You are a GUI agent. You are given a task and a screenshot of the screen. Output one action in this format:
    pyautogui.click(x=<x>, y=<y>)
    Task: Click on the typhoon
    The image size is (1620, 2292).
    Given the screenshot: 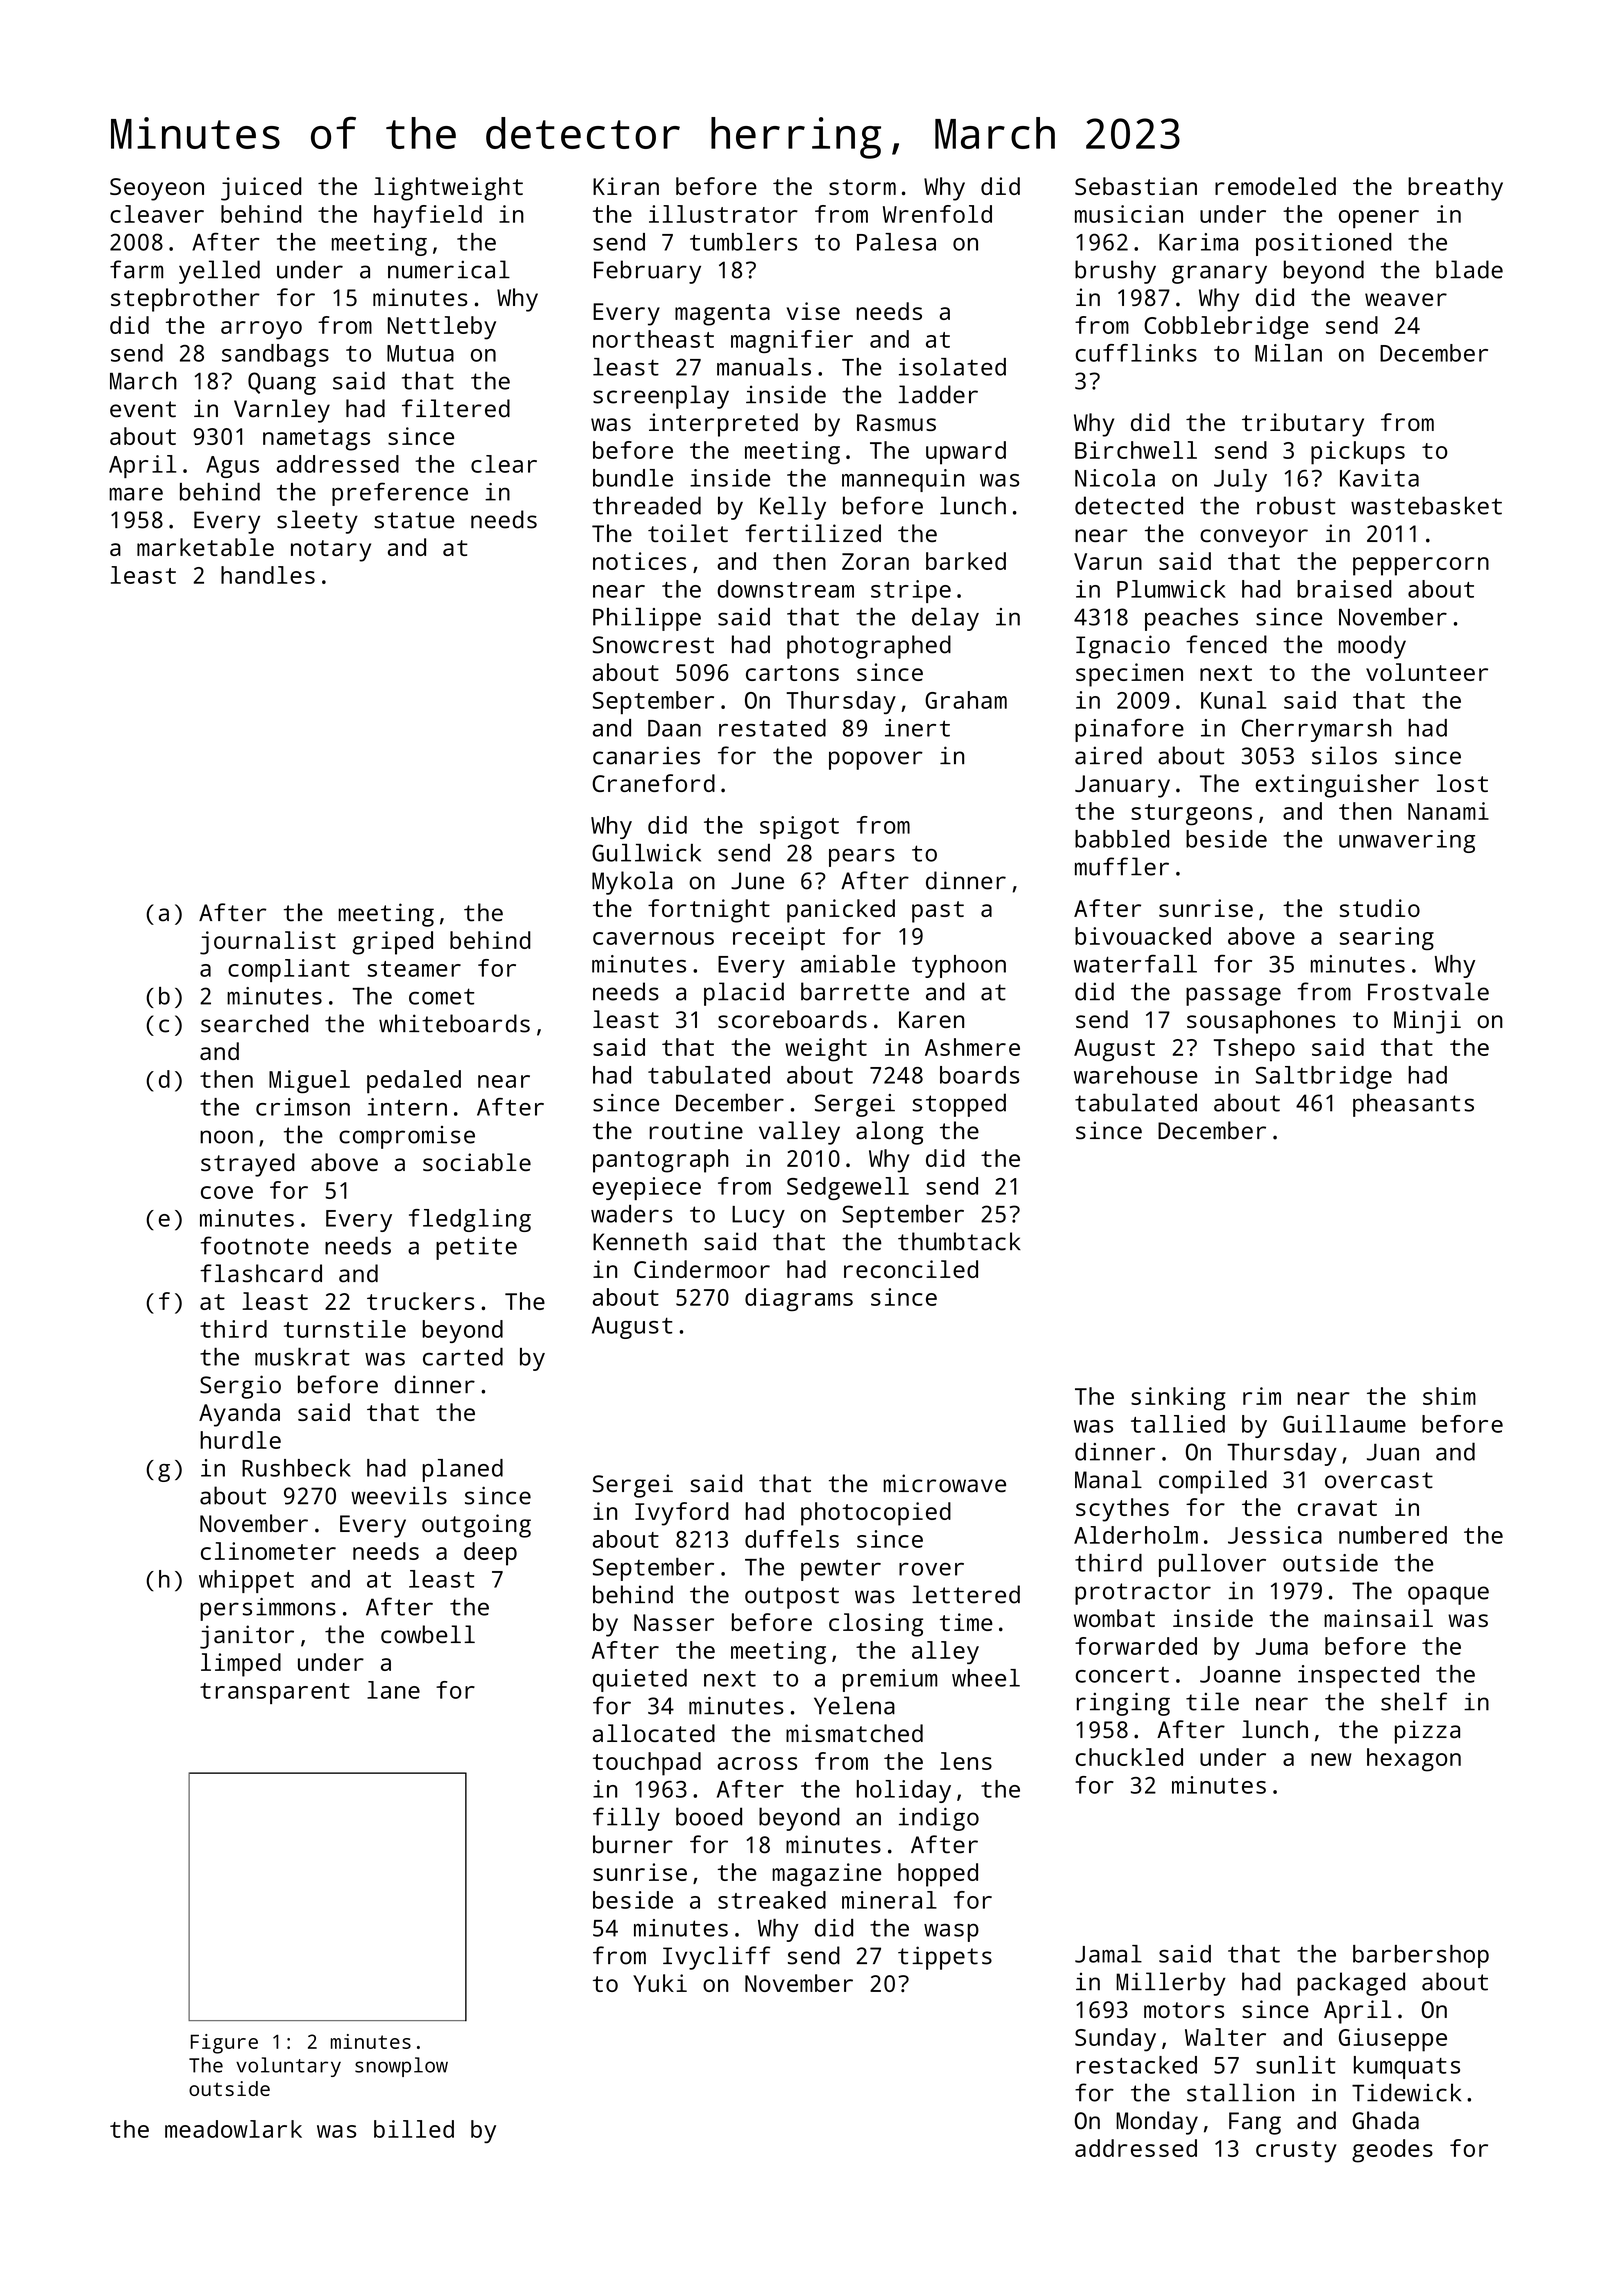 What is the action you would take?
    pyautogui.click(x=959, y=966)
